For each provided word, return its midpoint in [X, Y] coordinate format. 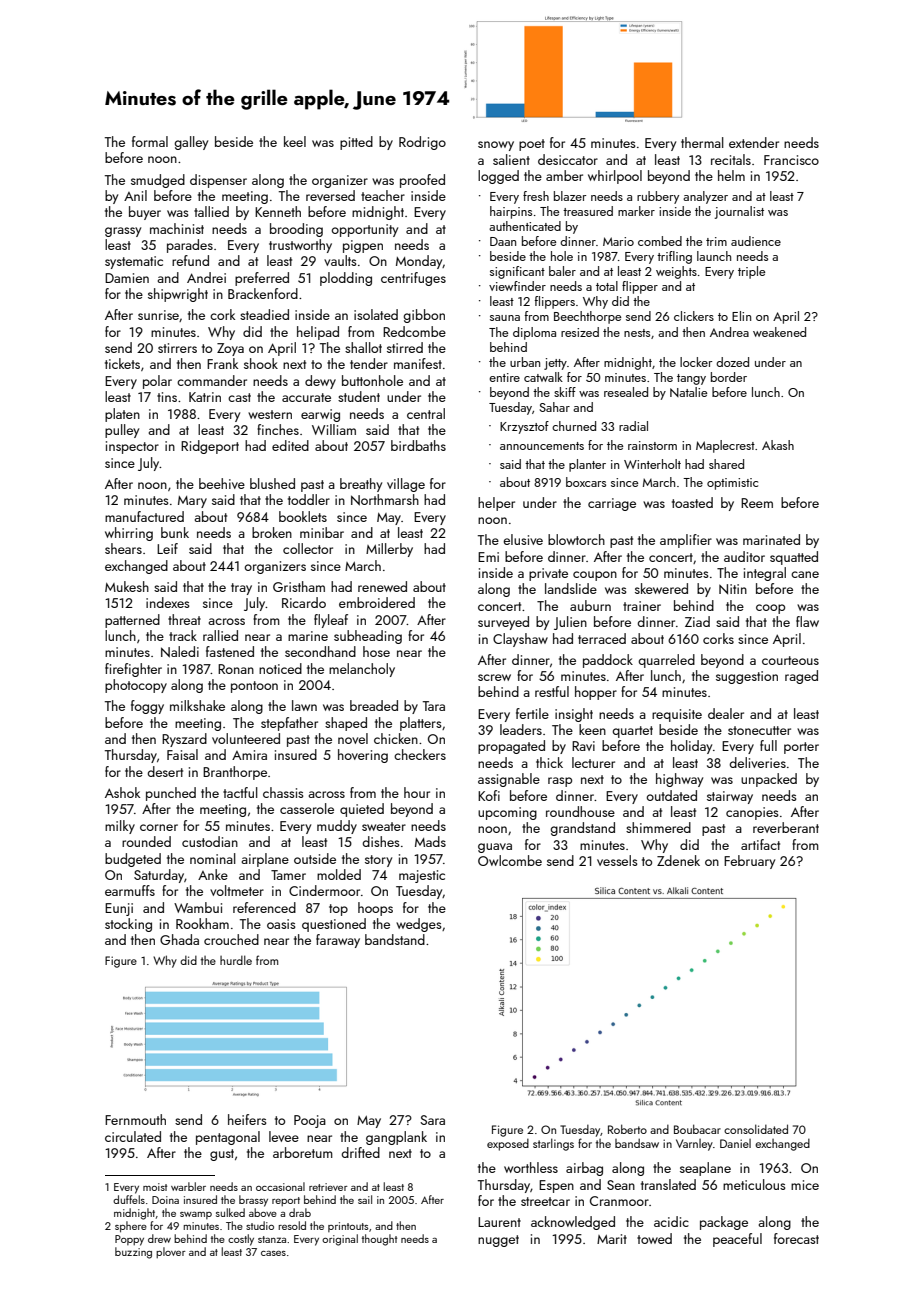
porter [801, 748]
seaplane [705, 1169]
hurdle [236, 960]
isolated [376, 314]
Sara [432, 1120]
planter [587, 465]
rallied [220, 635]
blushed [272, 483]
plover [171, 1252]
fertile [532, 713]
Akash [778, 445]
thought [379, 1240]
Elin [741, 316]
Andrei [206, 277]
